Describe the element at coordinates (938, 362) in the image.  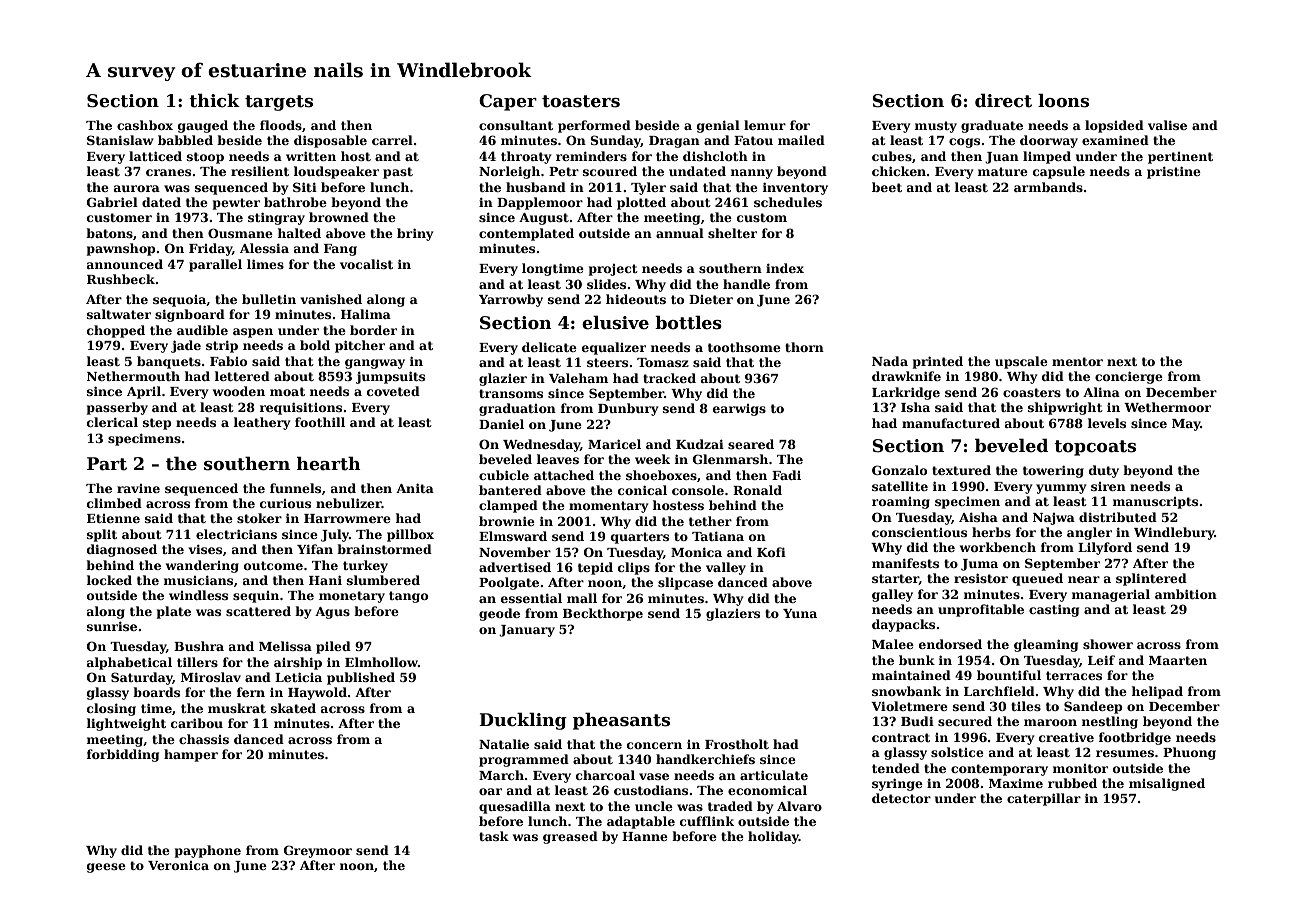
I see `printed` at that location.
